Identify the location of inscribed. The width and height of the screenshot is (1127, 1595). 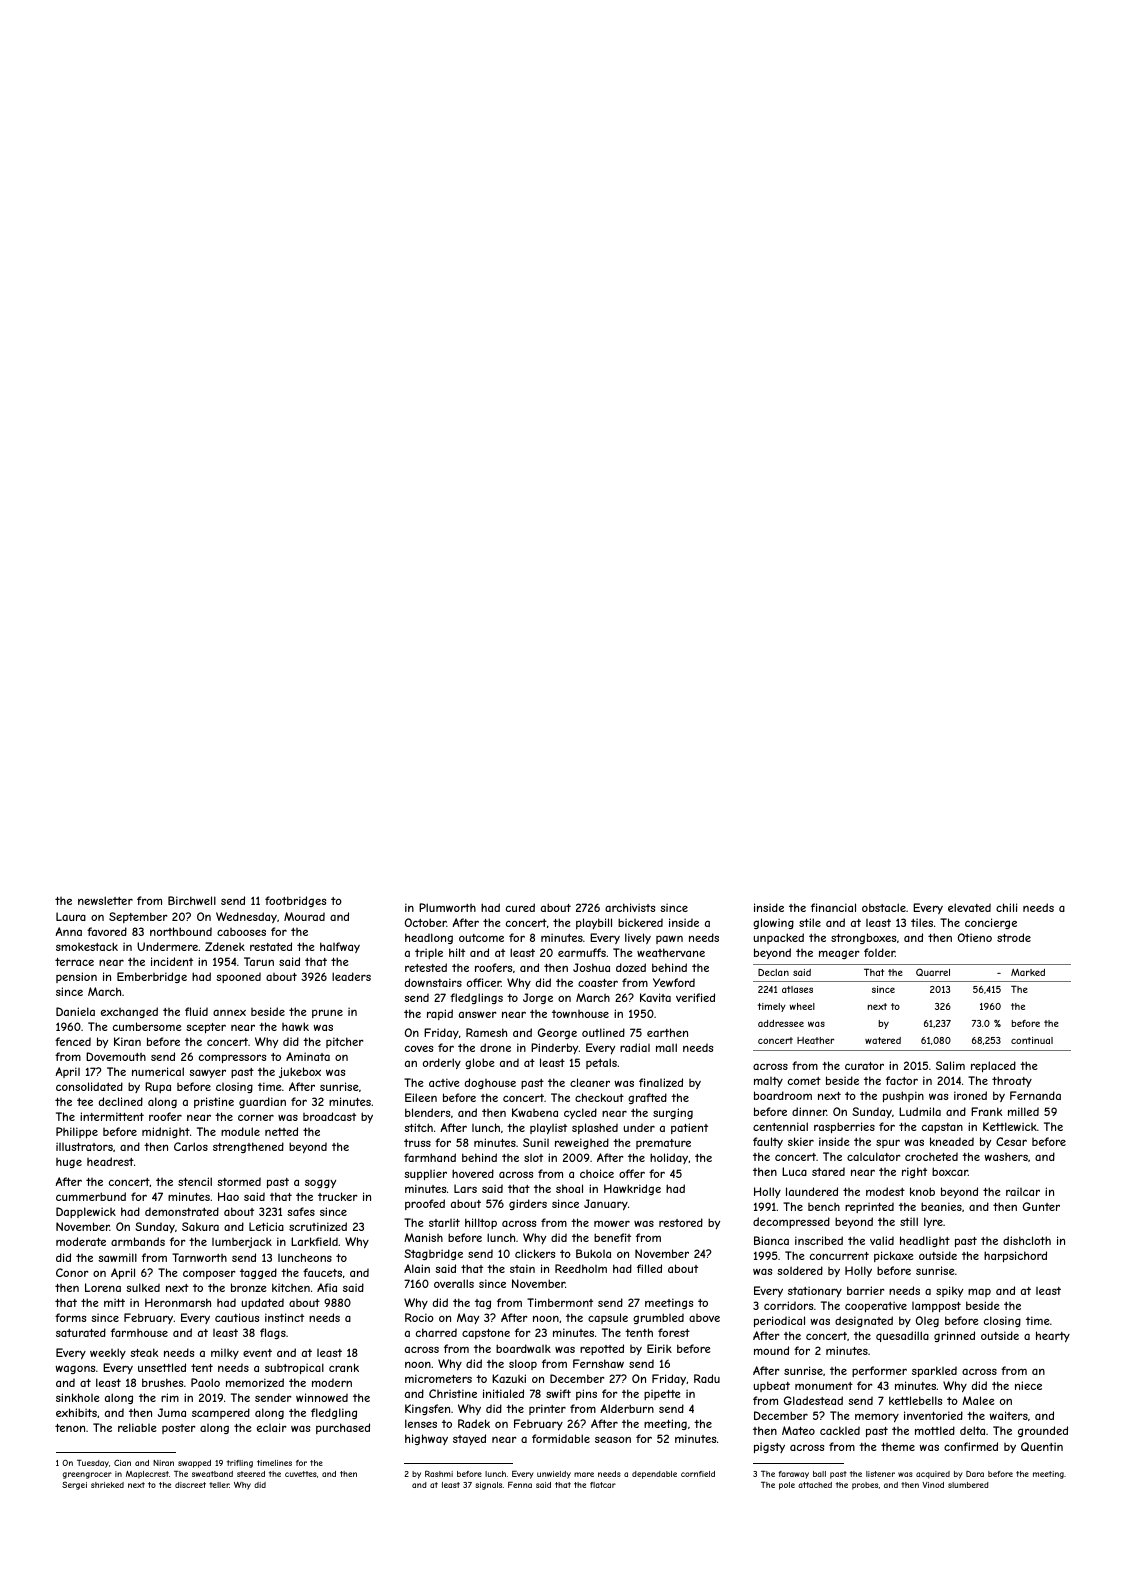
(819, 1240).
